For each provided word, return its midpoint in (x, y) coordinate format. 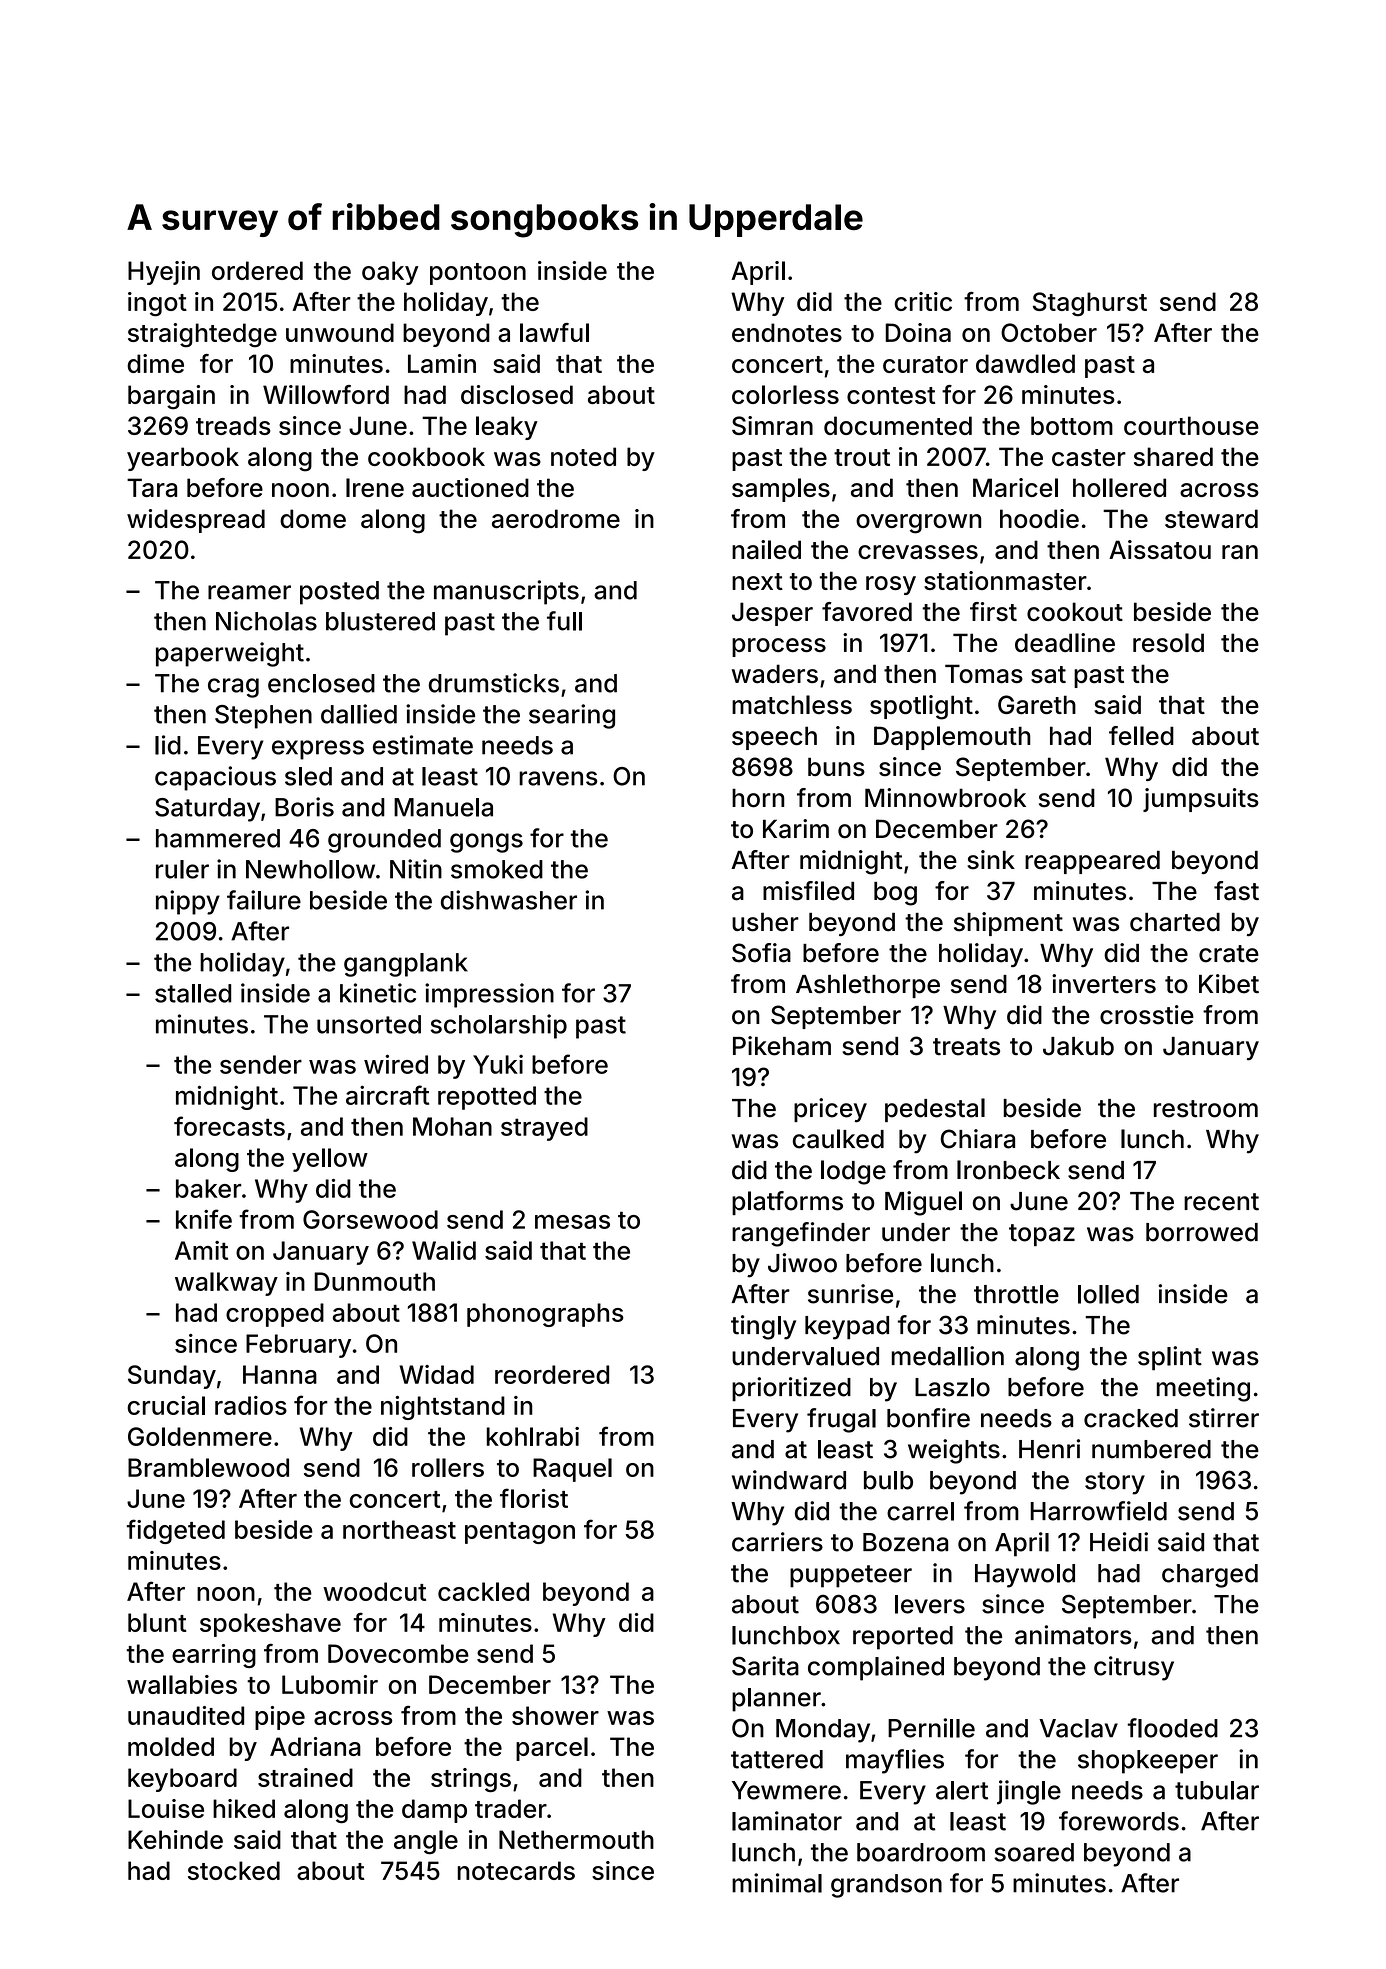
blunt (157, 1622)
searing (572, 716)
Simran (772, 425)
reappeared (1092, 862)
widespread (196, 521)
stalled (193, 993)
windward (789, 1480)
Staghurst (1090, 304)
